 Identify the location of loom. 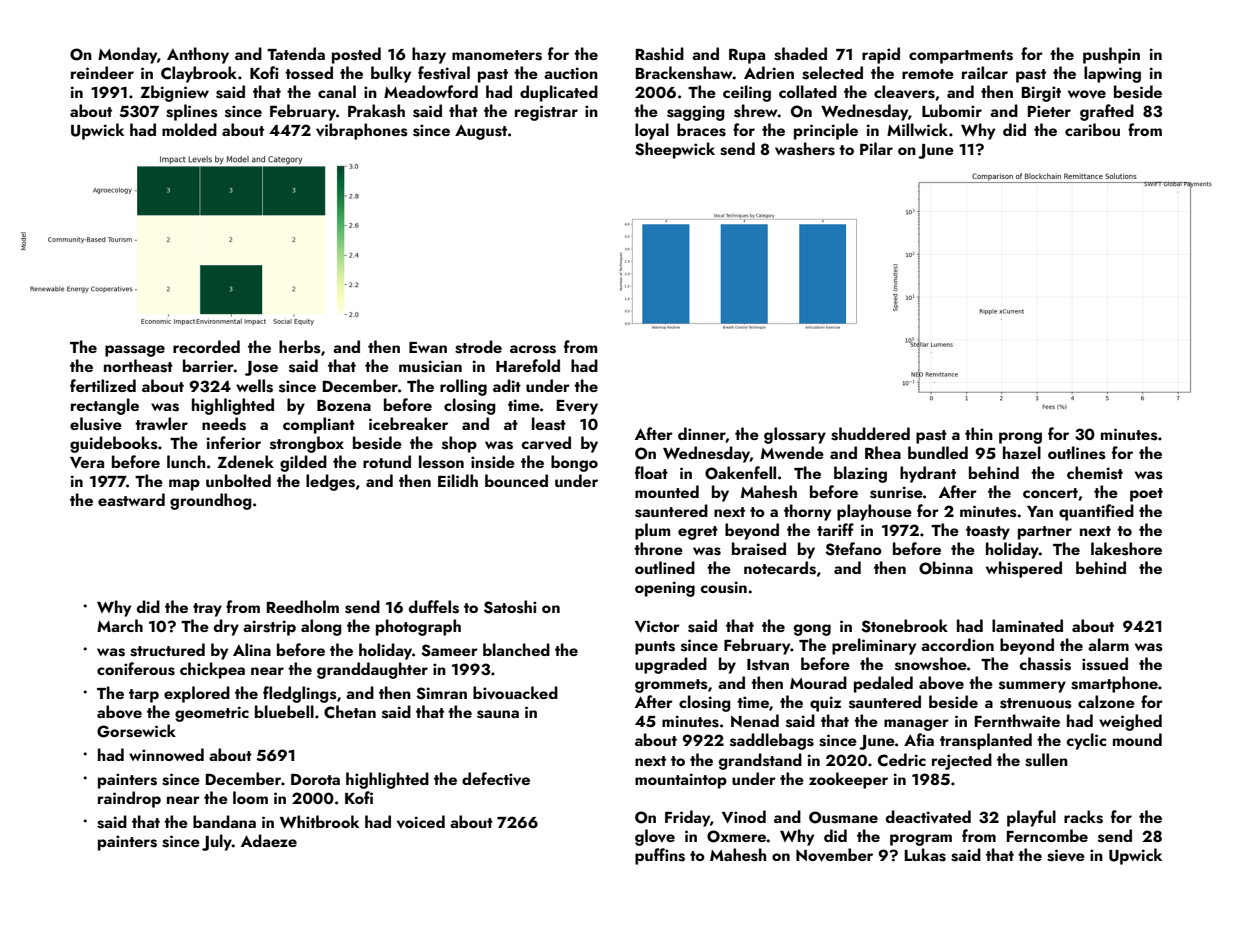
(250, 797).
